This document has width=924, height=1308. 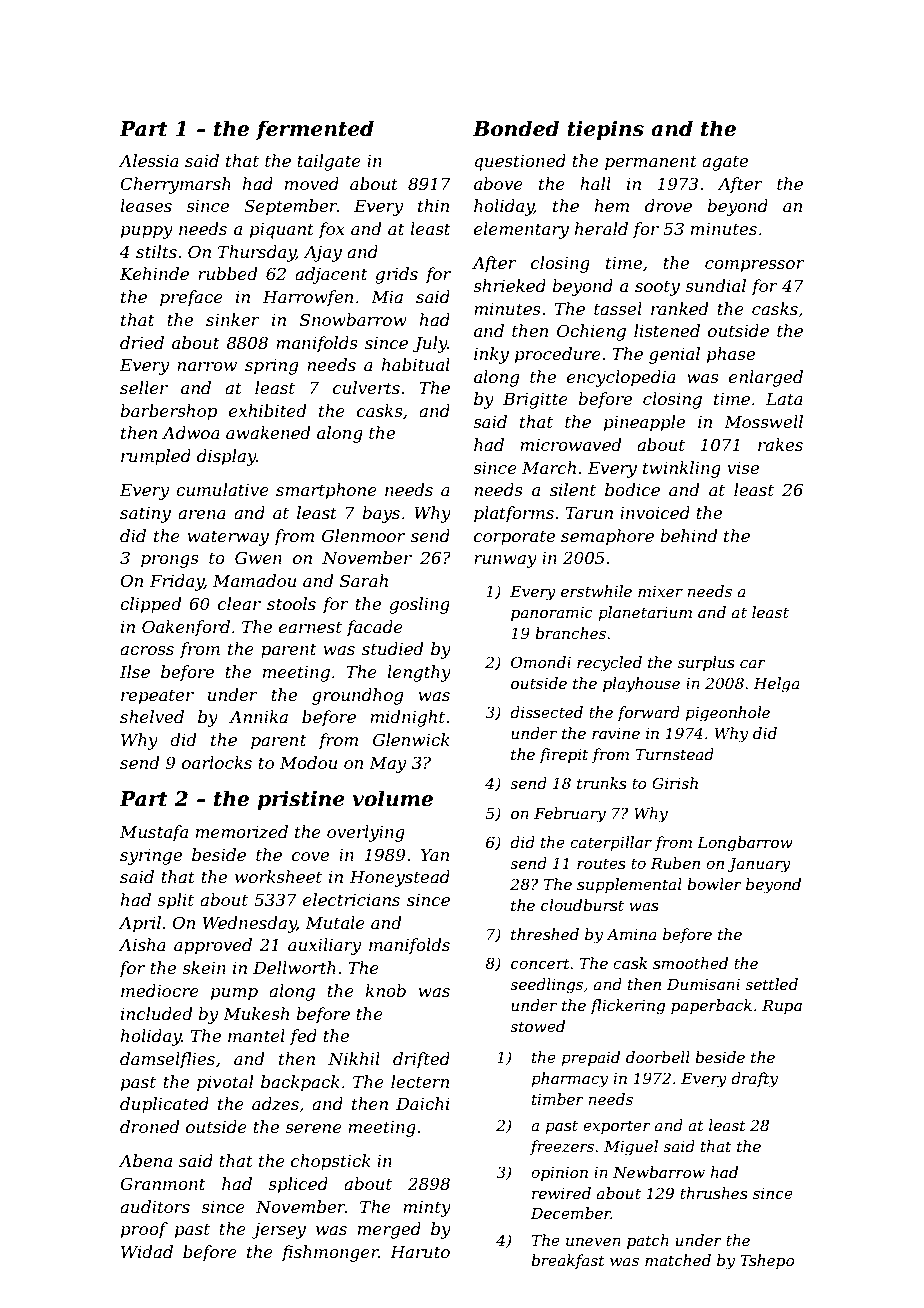 I want to click on Cherrymarsh, so click(x=175, y=185).
